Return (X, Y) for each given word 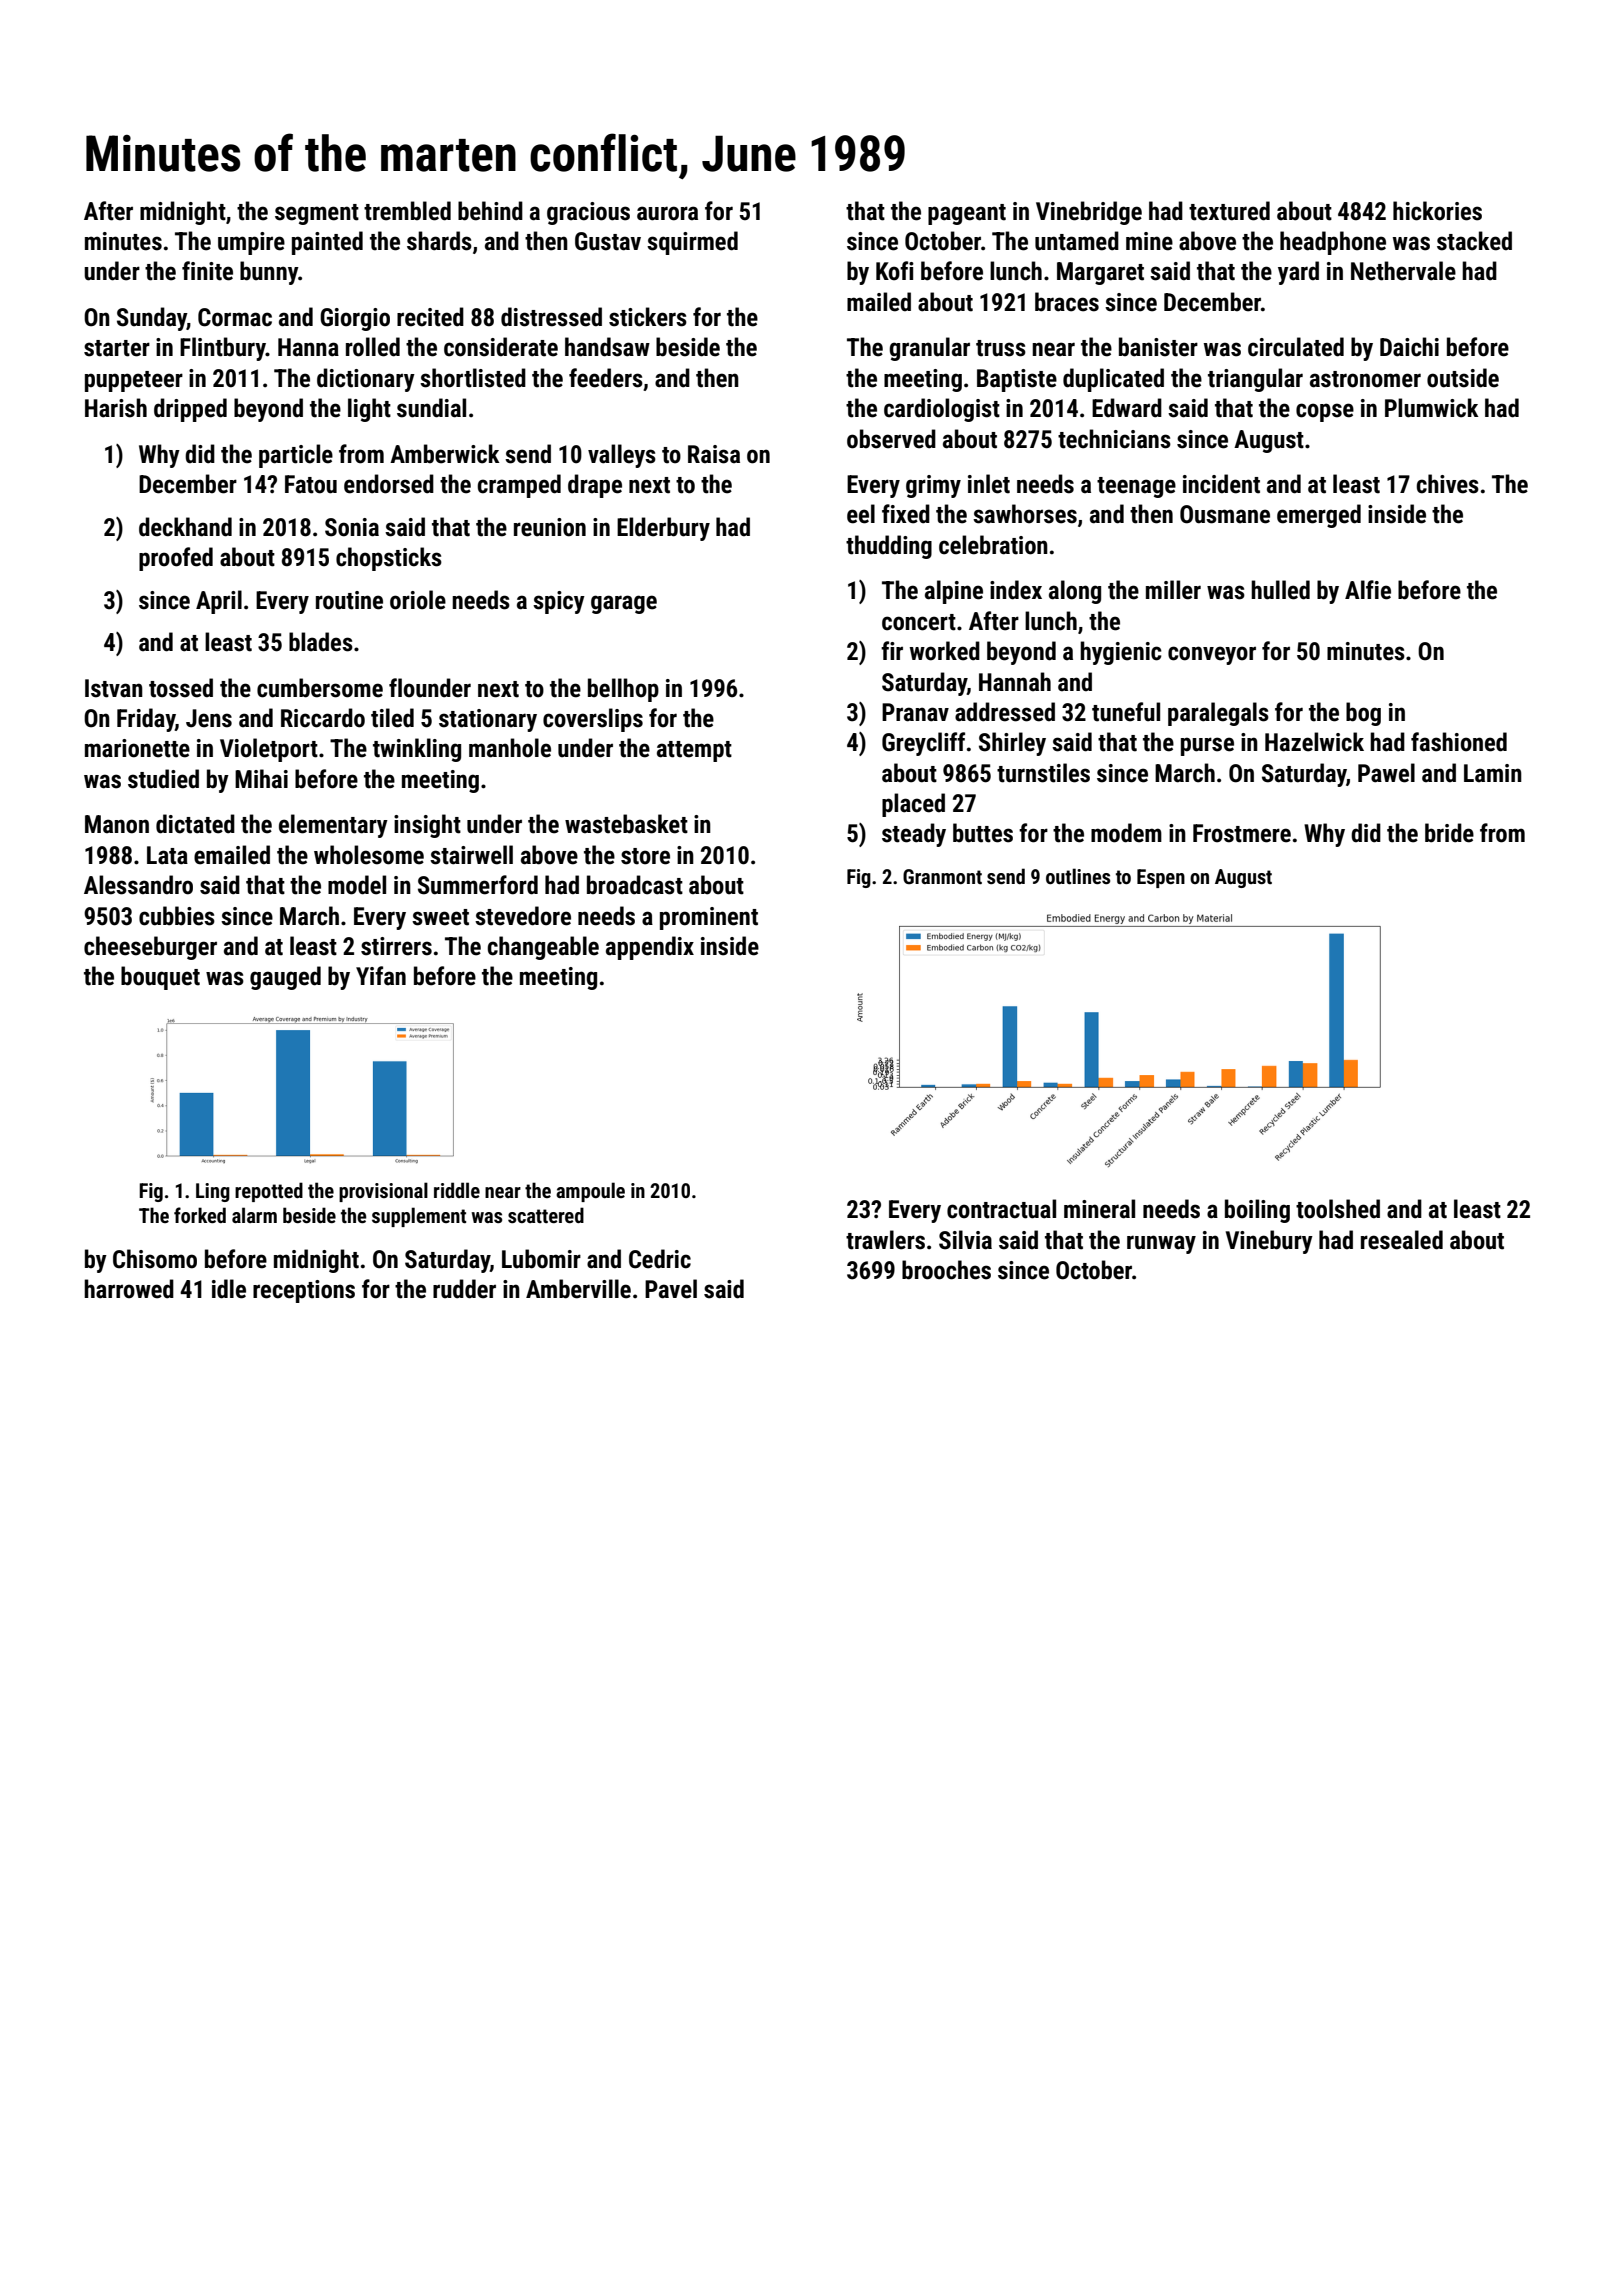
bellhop (623, 690)
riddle (457, 1190)
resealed (1402, 1240)
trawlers (885, 1240)
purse (1207, 746)
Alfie (1368, 590)
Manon (117, 824)
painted (327, 243)
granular (929, 349)
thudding (889, 547)
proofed (176, 559)
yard (1298, 273)
